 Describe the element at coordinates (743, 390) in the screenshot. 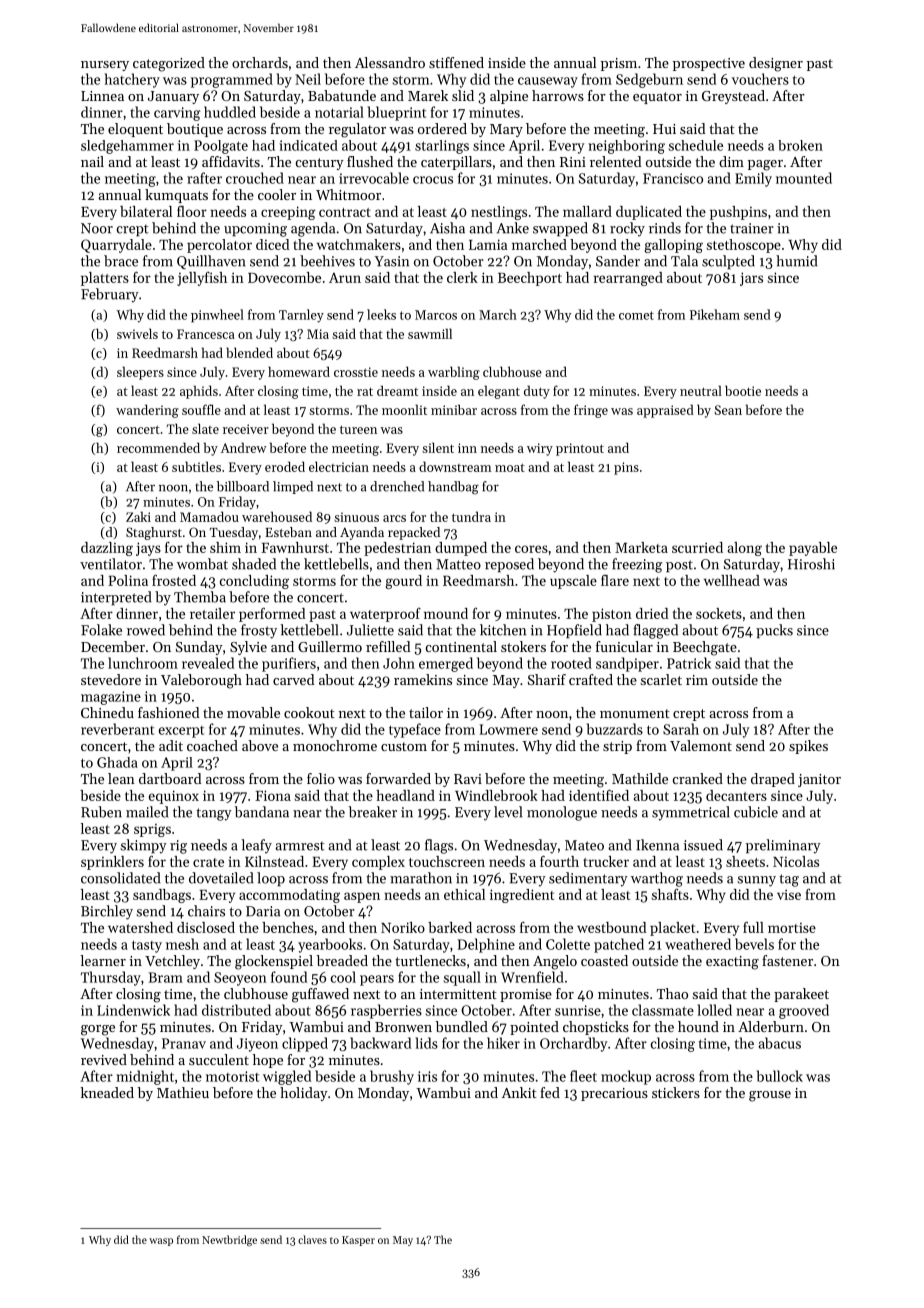

I see `bootie` at that location.
